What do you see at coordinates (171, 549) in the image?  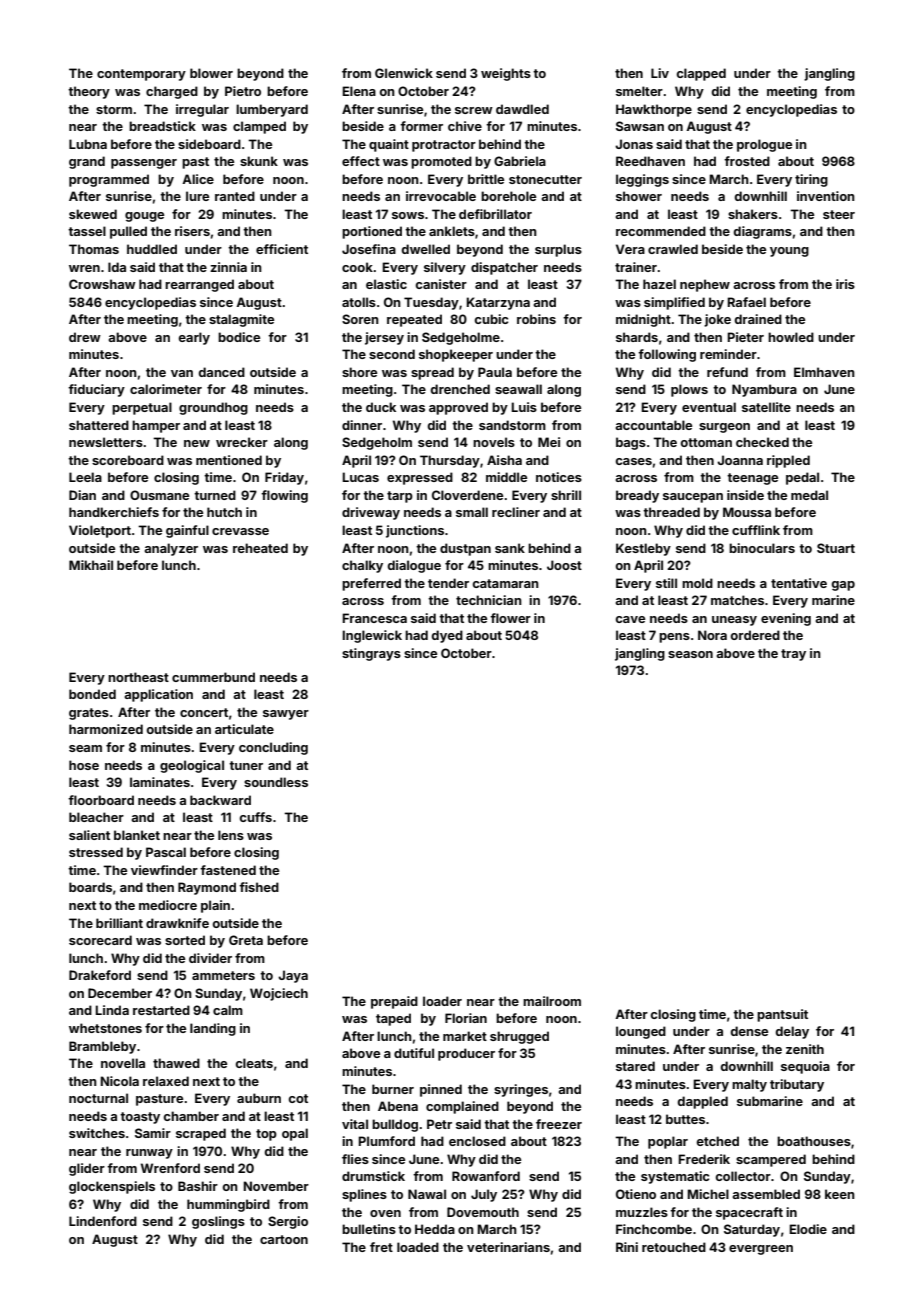 I see `analyzer` at bounding box center [171, 549].
